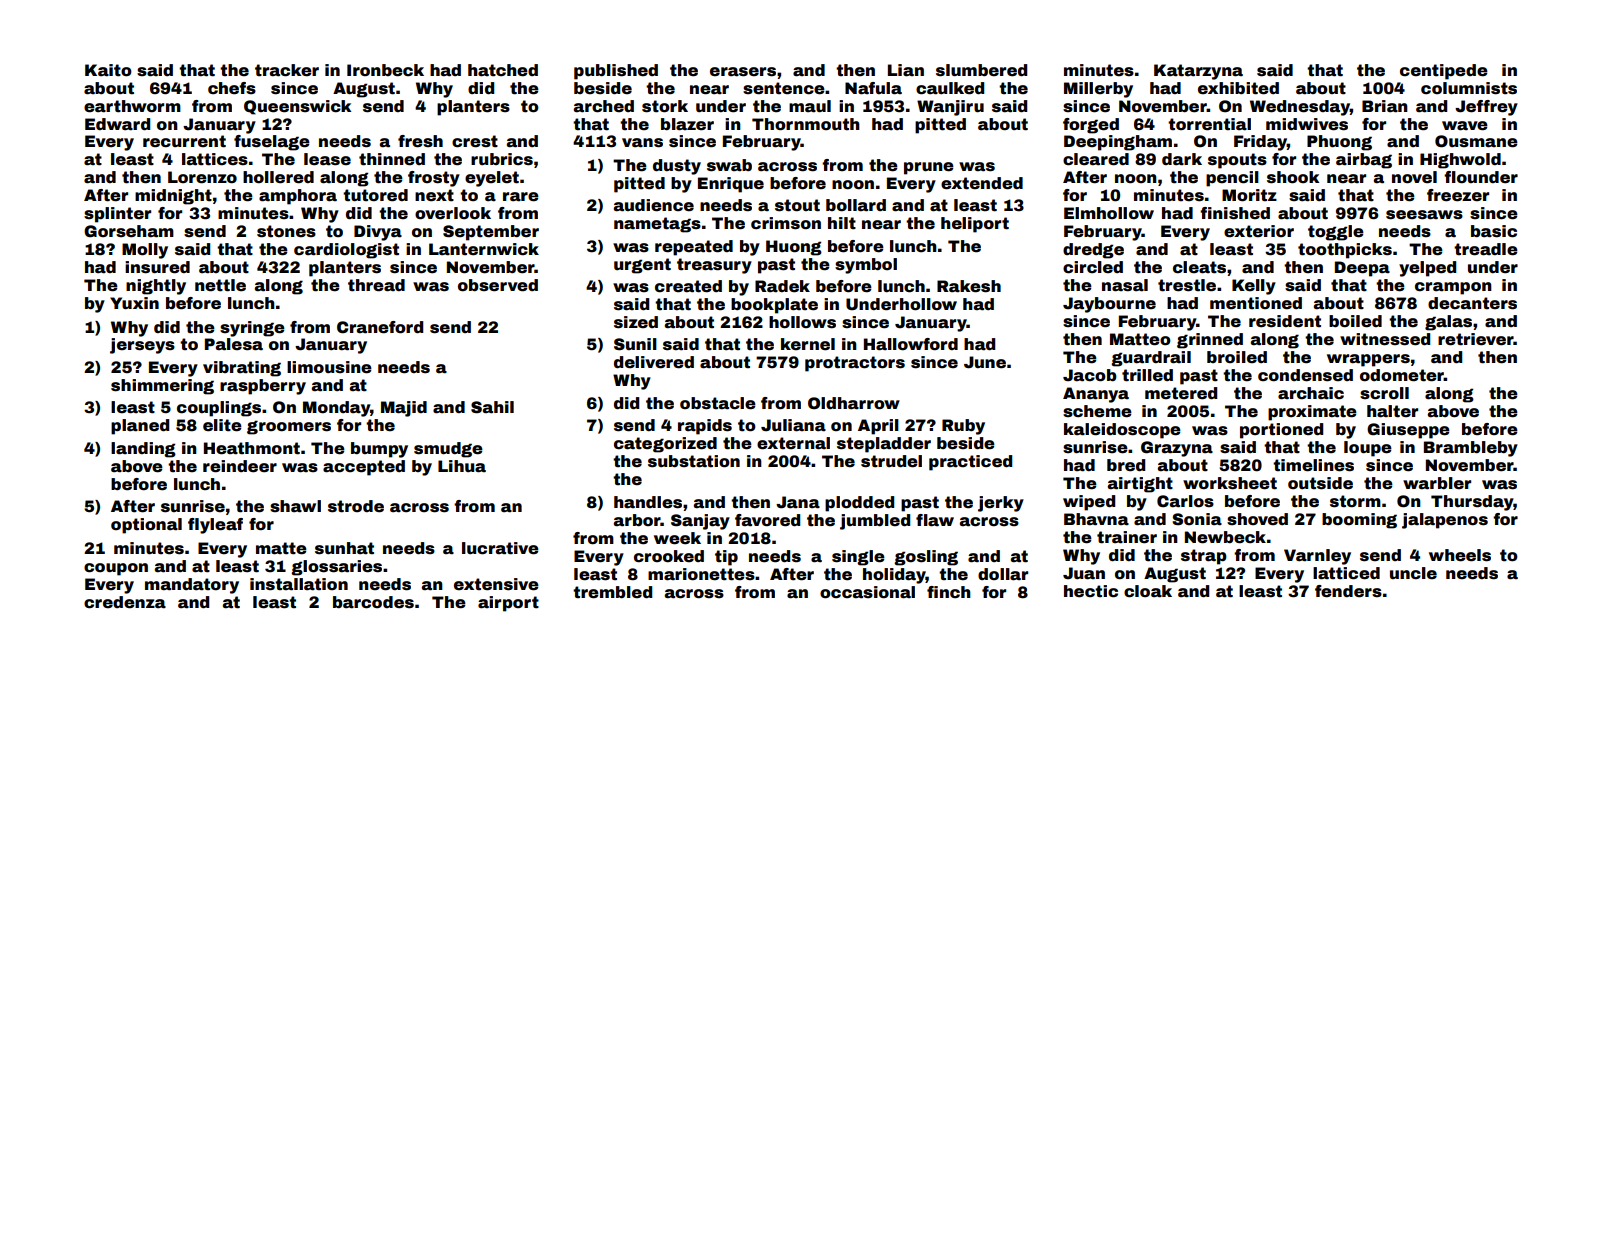 This page has width=1602, height=1238. What do you see at coordinates (1460, 555) in the page?
I see `wheels` at bounding box center [1460, 555].
